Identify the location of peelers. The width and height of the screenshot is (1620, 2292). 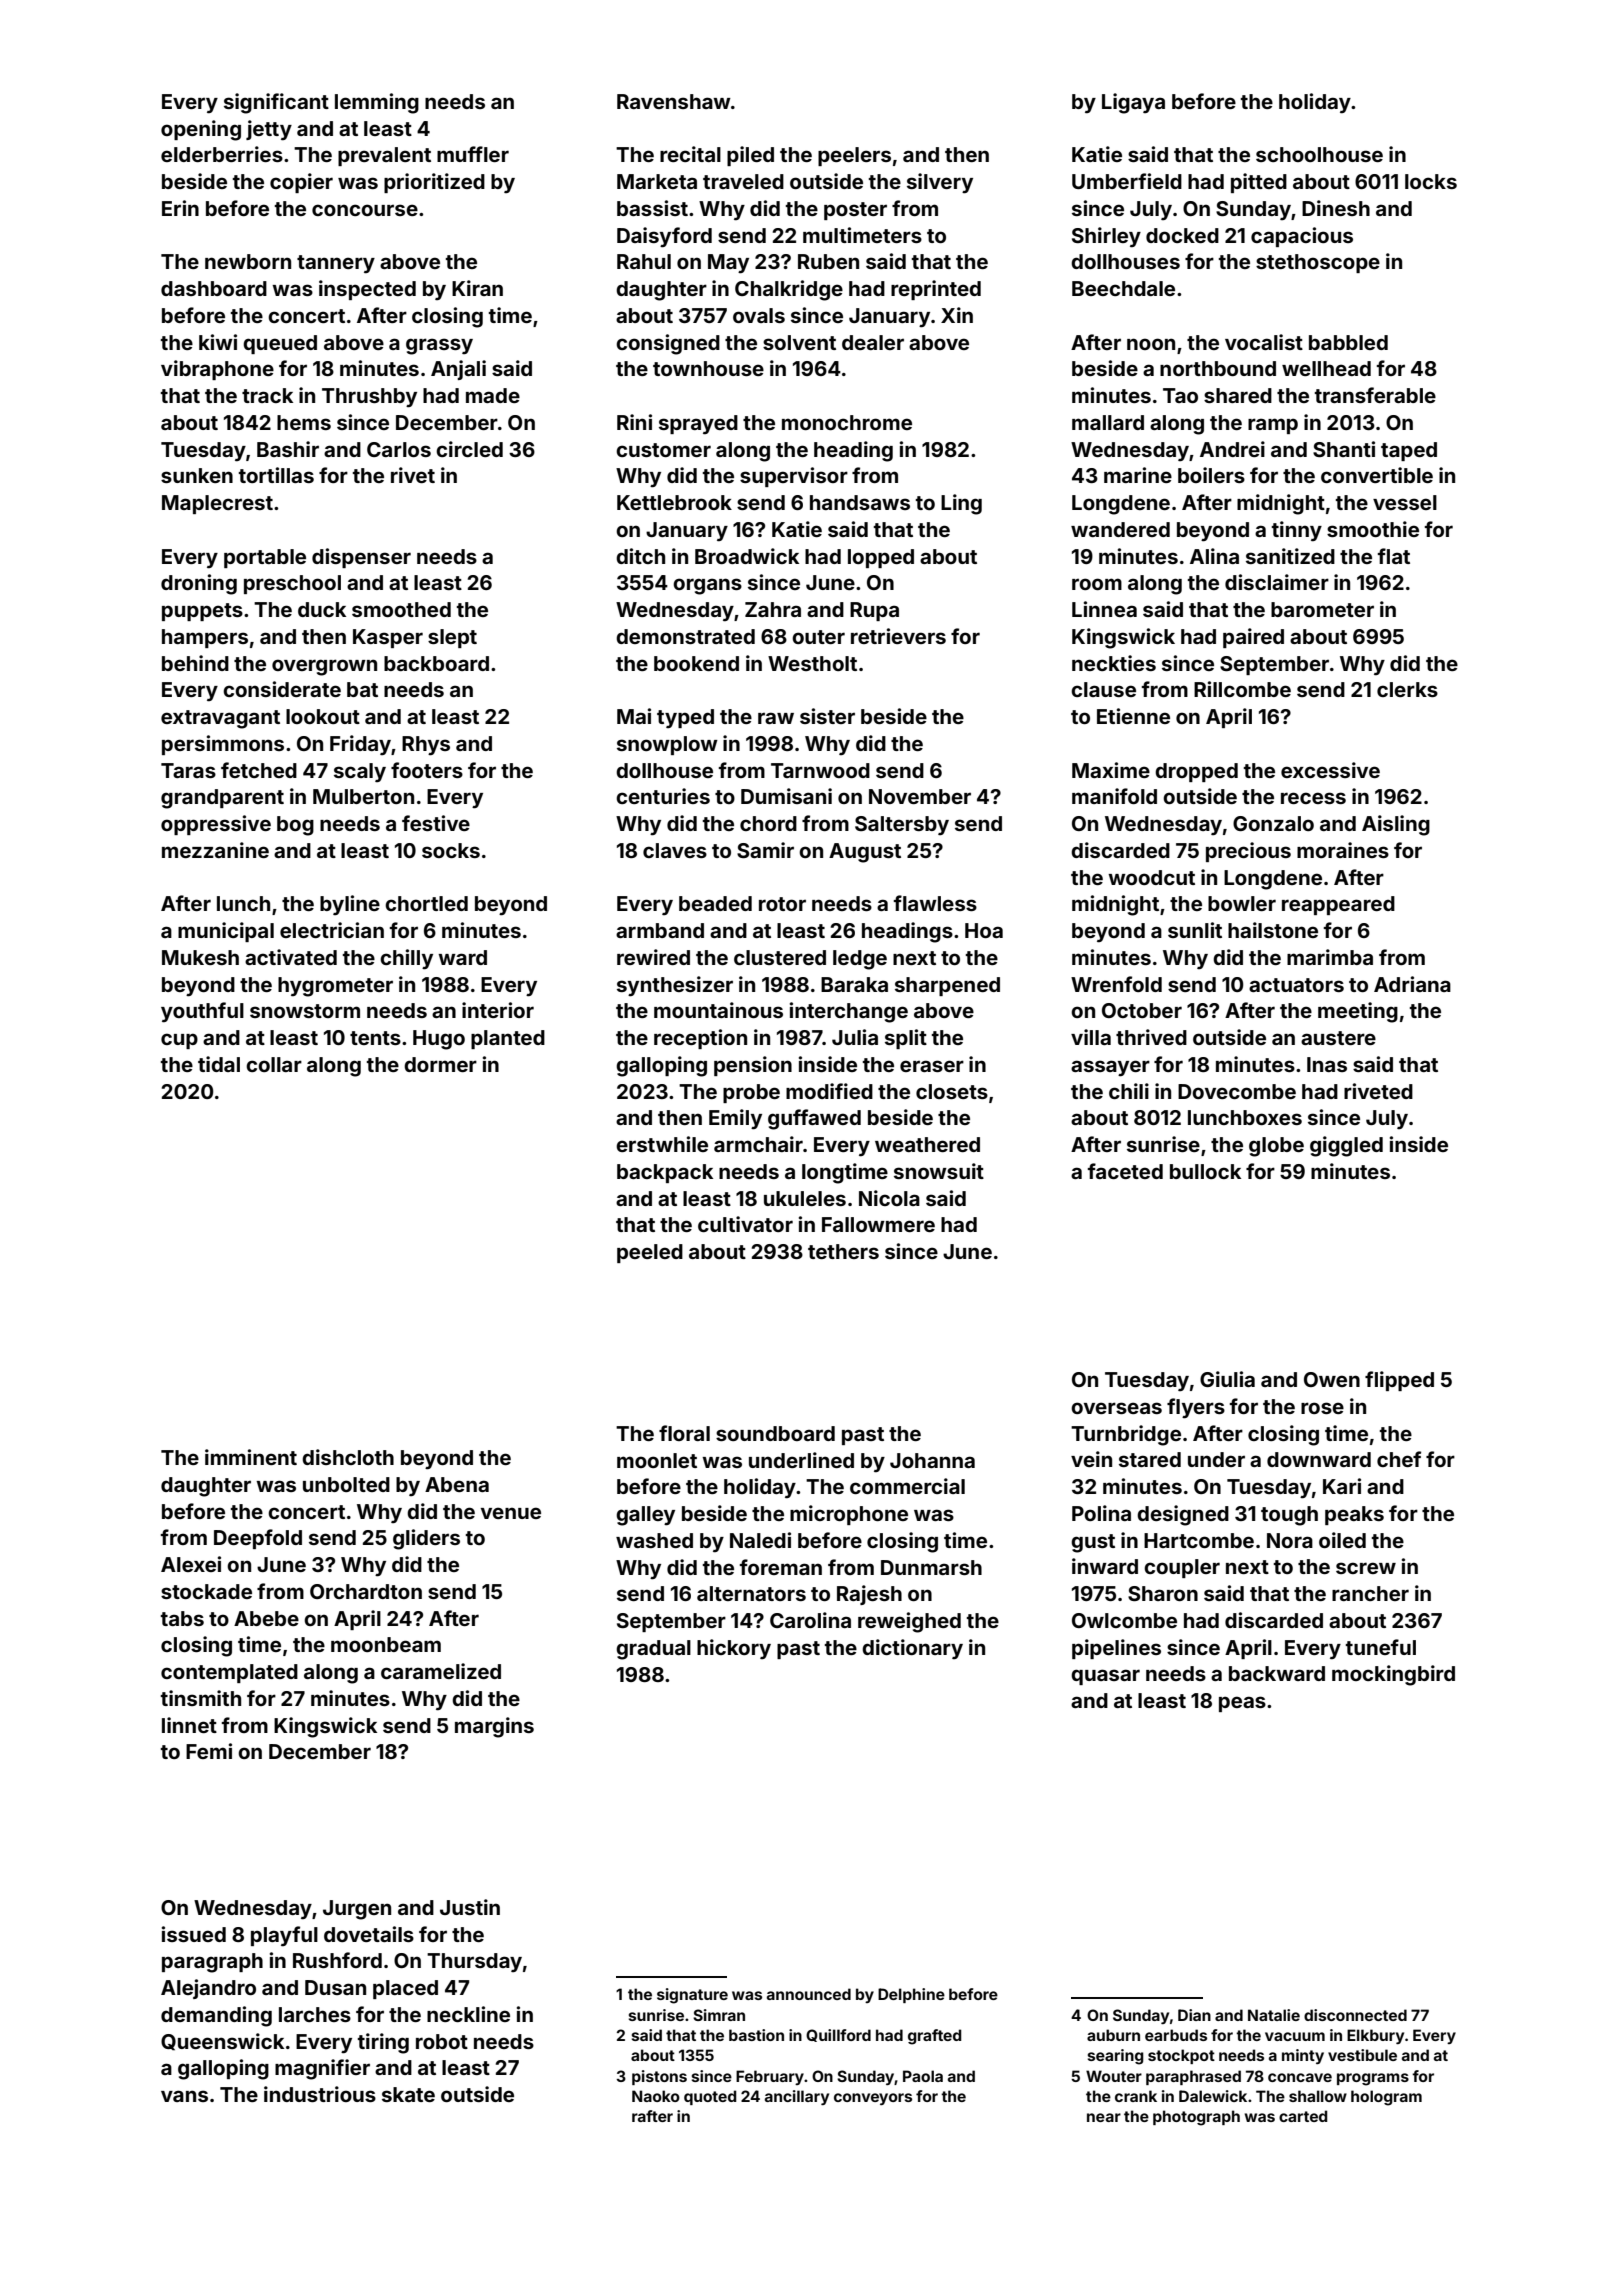
(854, 156).
